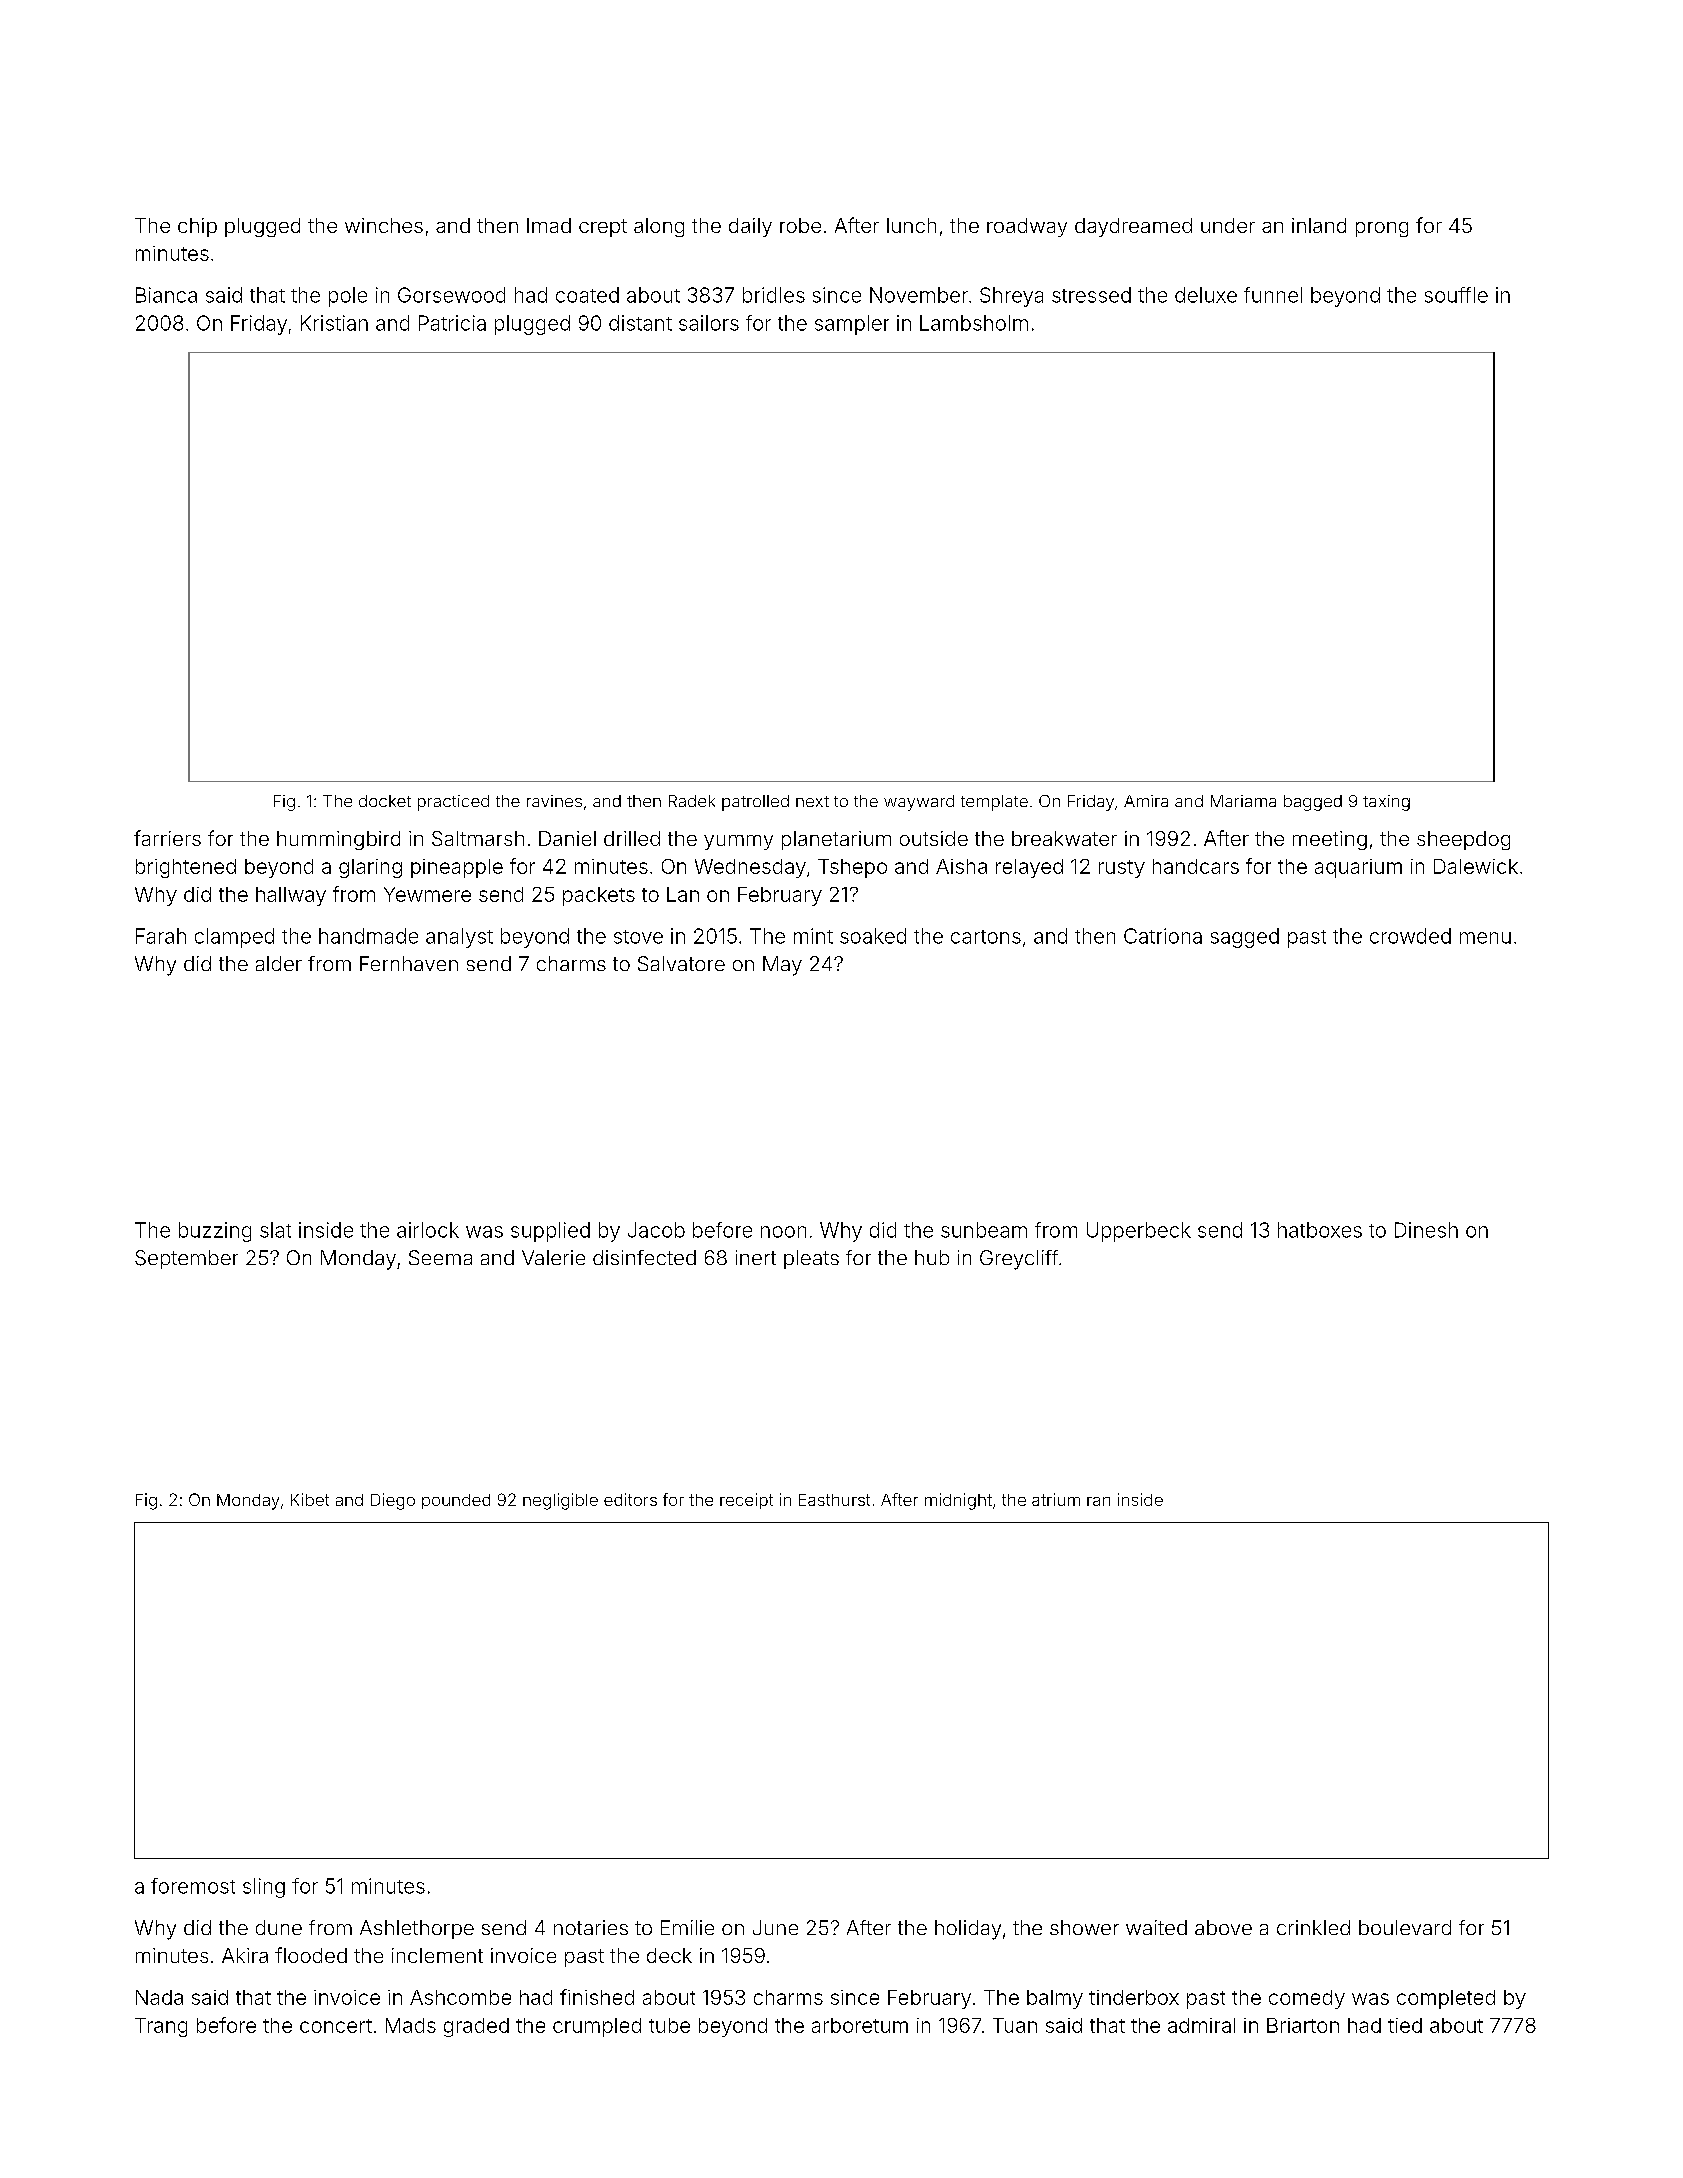 This screenshot has height=2178, width=1683. I want to click on chip, so click(197, 227).
